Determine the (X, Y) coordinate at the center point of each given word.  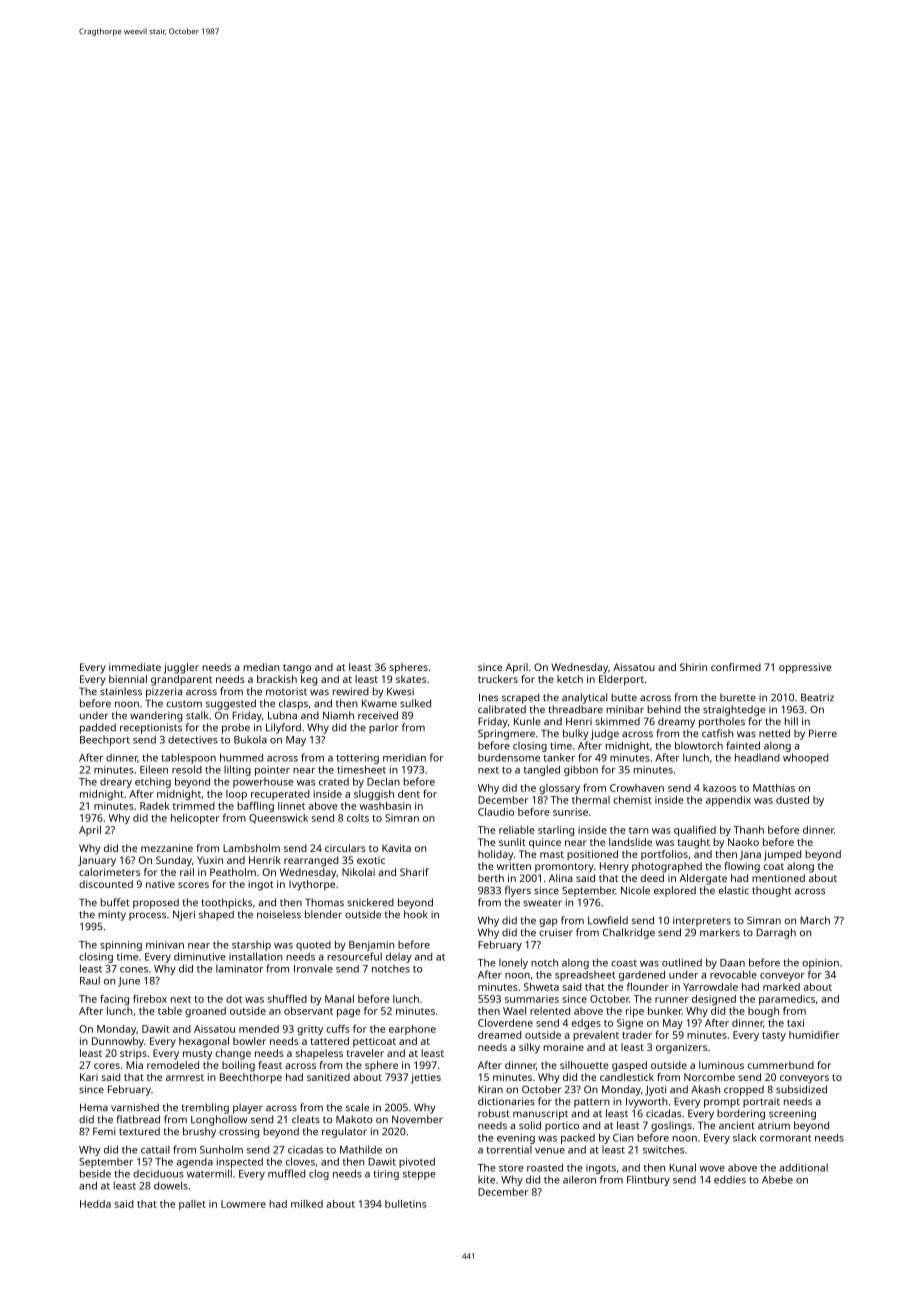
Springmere (506, 734)
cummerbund (780, 1065)
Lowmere (243, 1204)
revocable (733, 974)
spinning (121, 946)
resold (187, 769)
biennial (128, 679)
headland (757, 757)
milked (307, 1204)
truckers (498, 679)
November (417, 1119)
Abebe (777, 1180)
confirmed (736, 667)
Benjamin (371, 946)
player (248, 1108)
